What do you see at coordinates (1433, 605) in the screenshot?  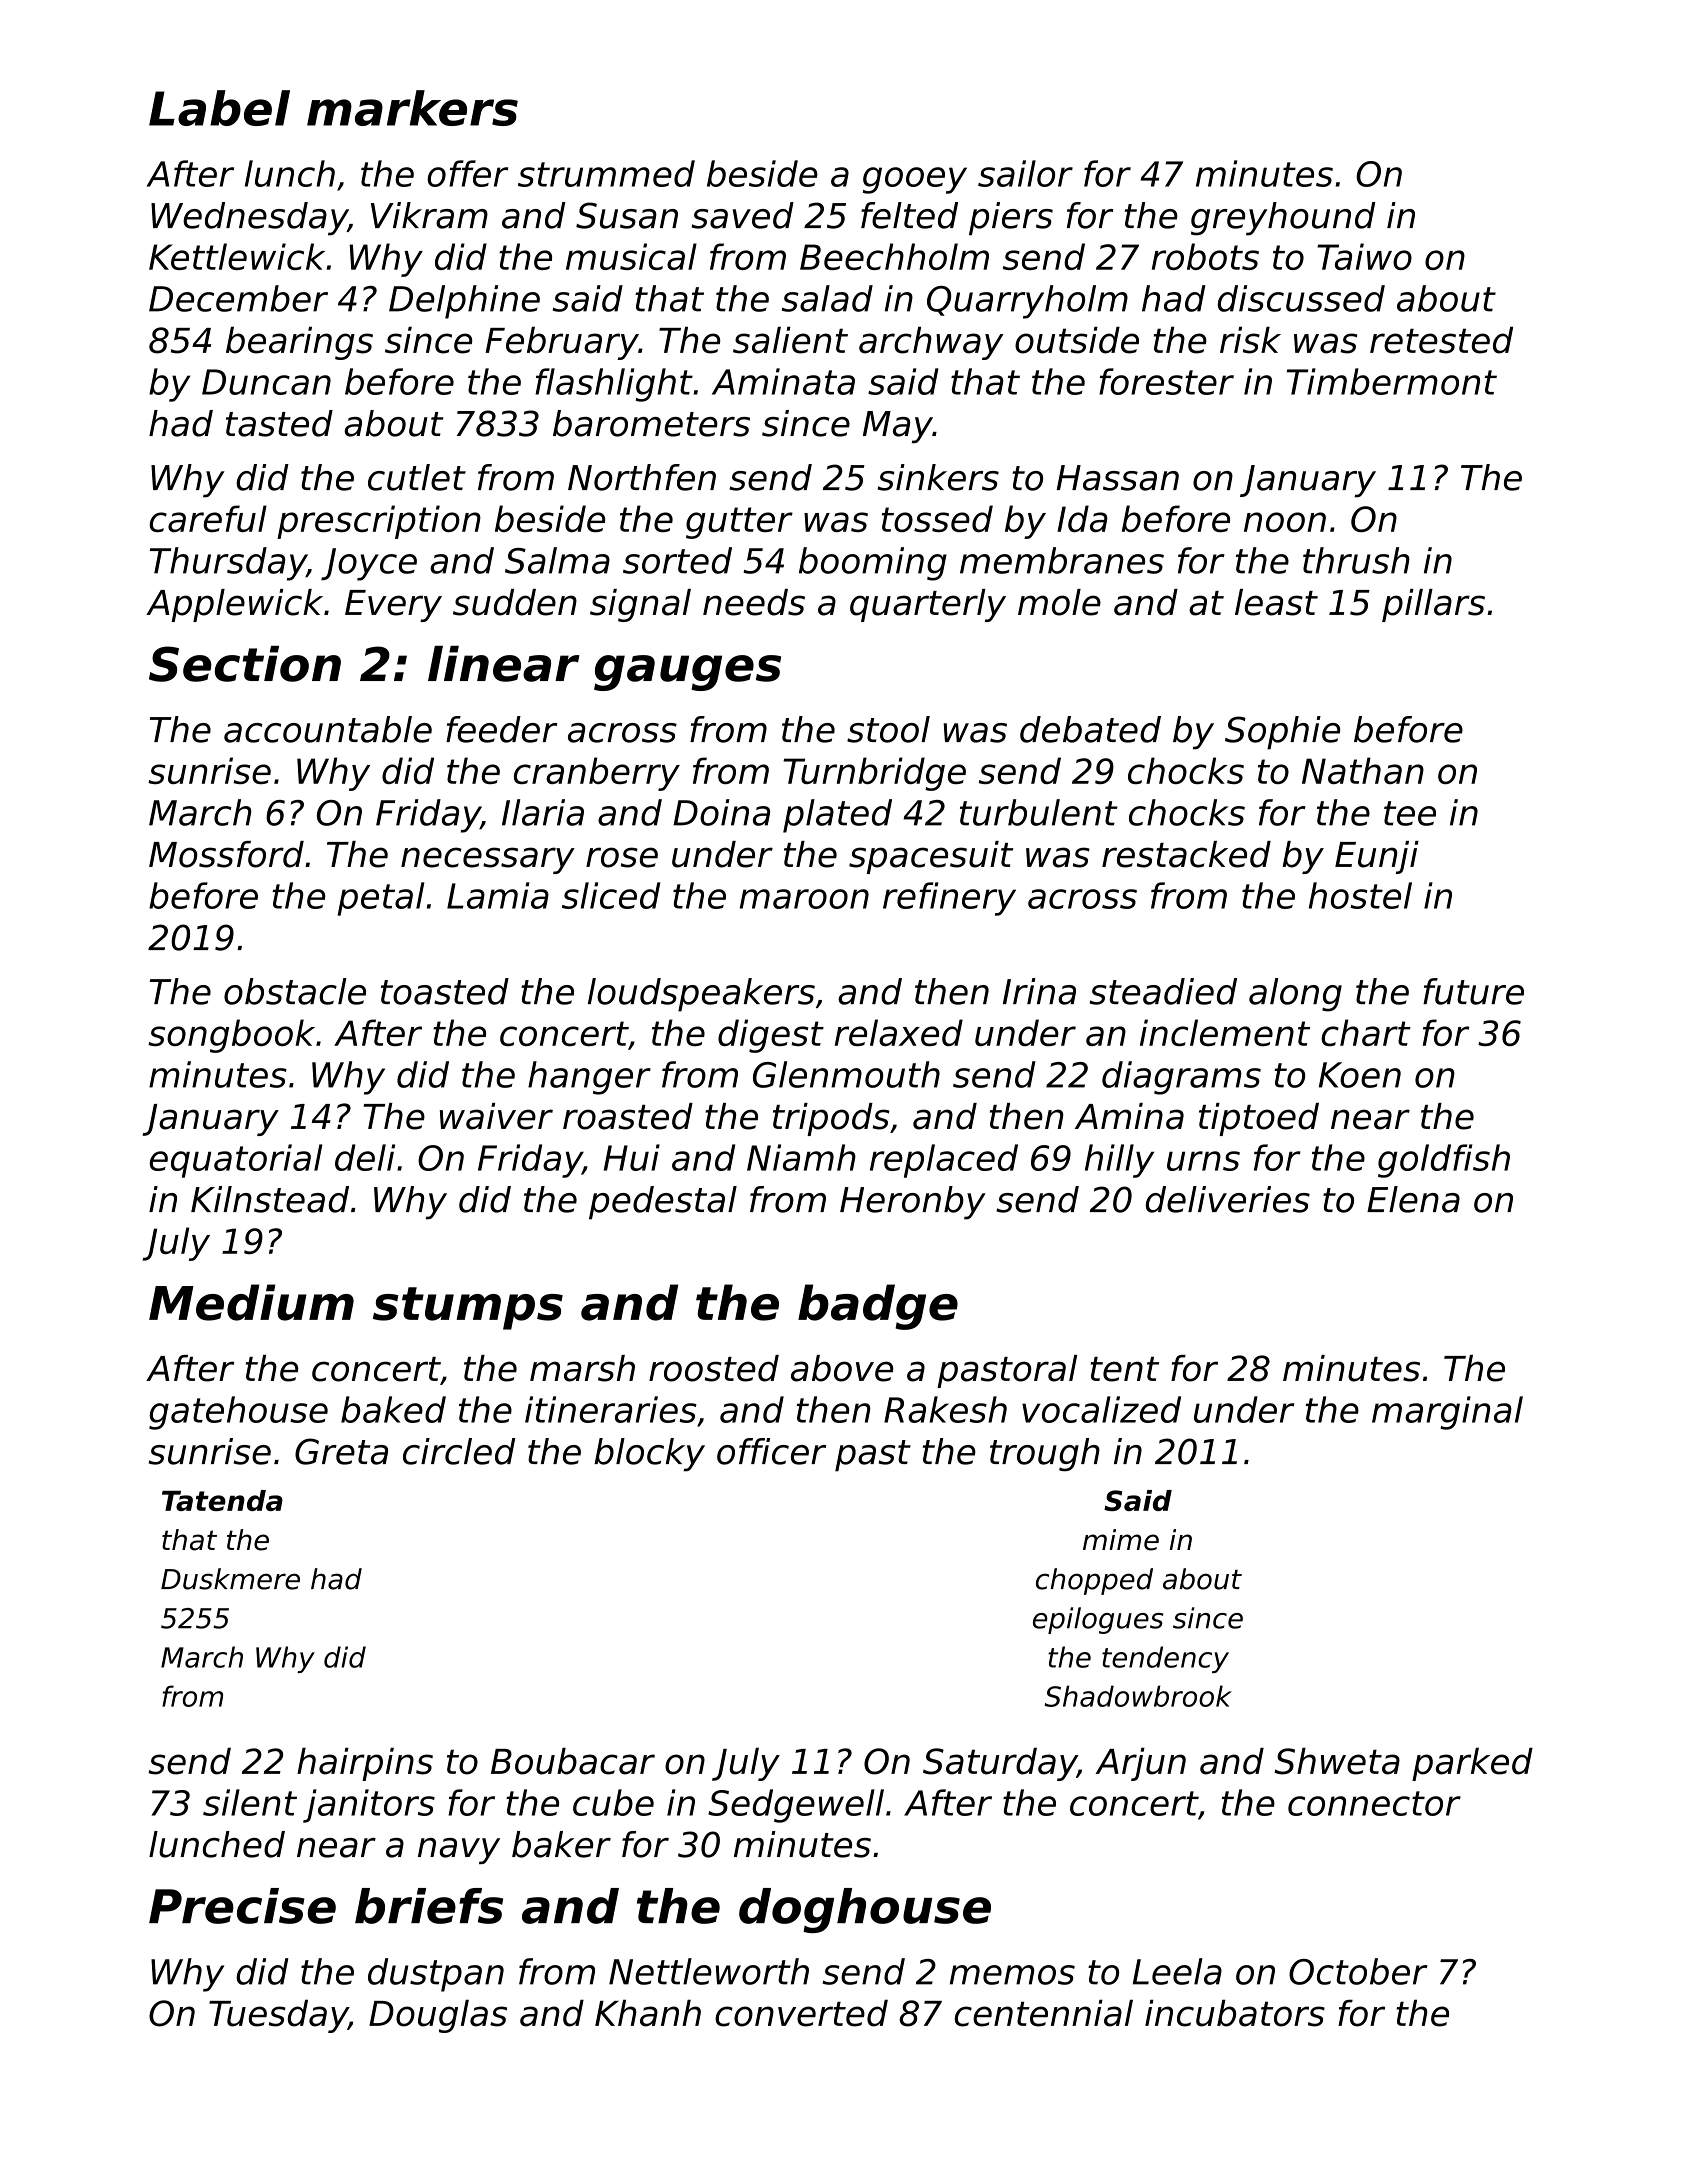 I see `pillars` at bounding box center [1433, 605].
